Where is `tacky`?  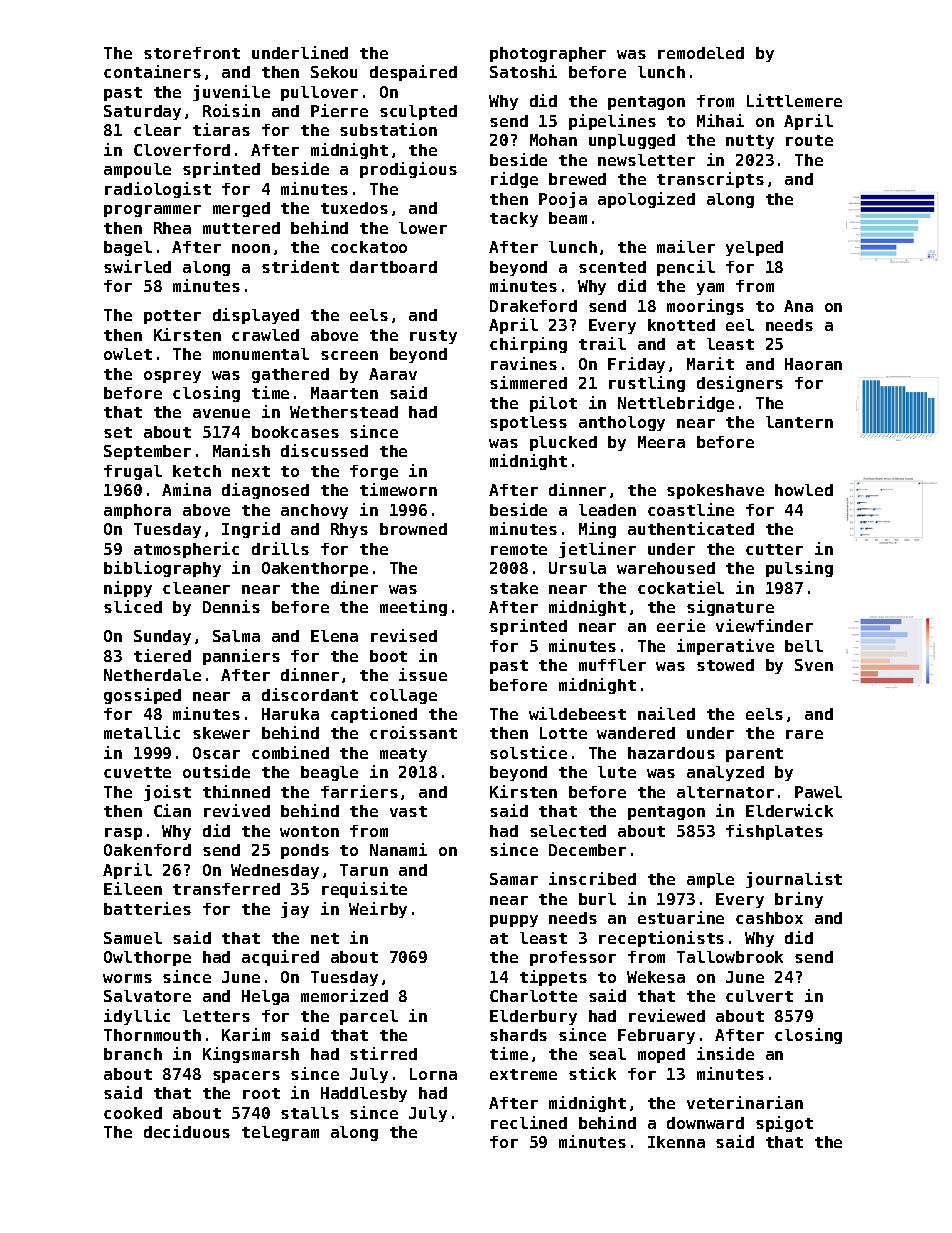 tacky is located at coordinates (514, 219).
